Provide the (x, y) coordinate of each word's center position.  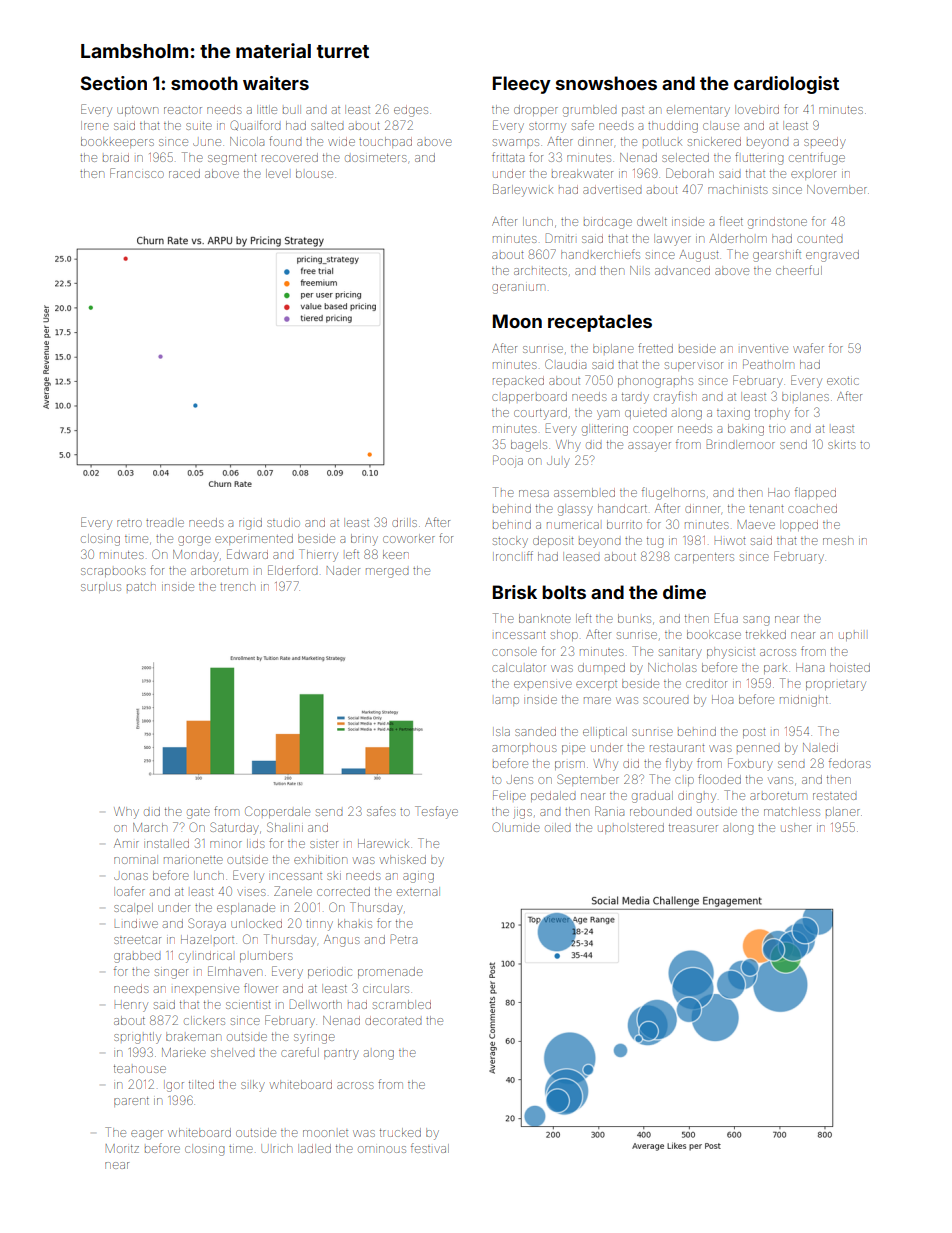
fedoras (849, 763)
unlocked (256, 923)
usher (796, 827)
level (277, 173)
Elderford (292, 570)
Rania (609, 811)
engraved (832, 256)
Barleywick (523, 190)
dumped (601, 668)
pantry (341, 1055)
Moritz (122, 1148)
